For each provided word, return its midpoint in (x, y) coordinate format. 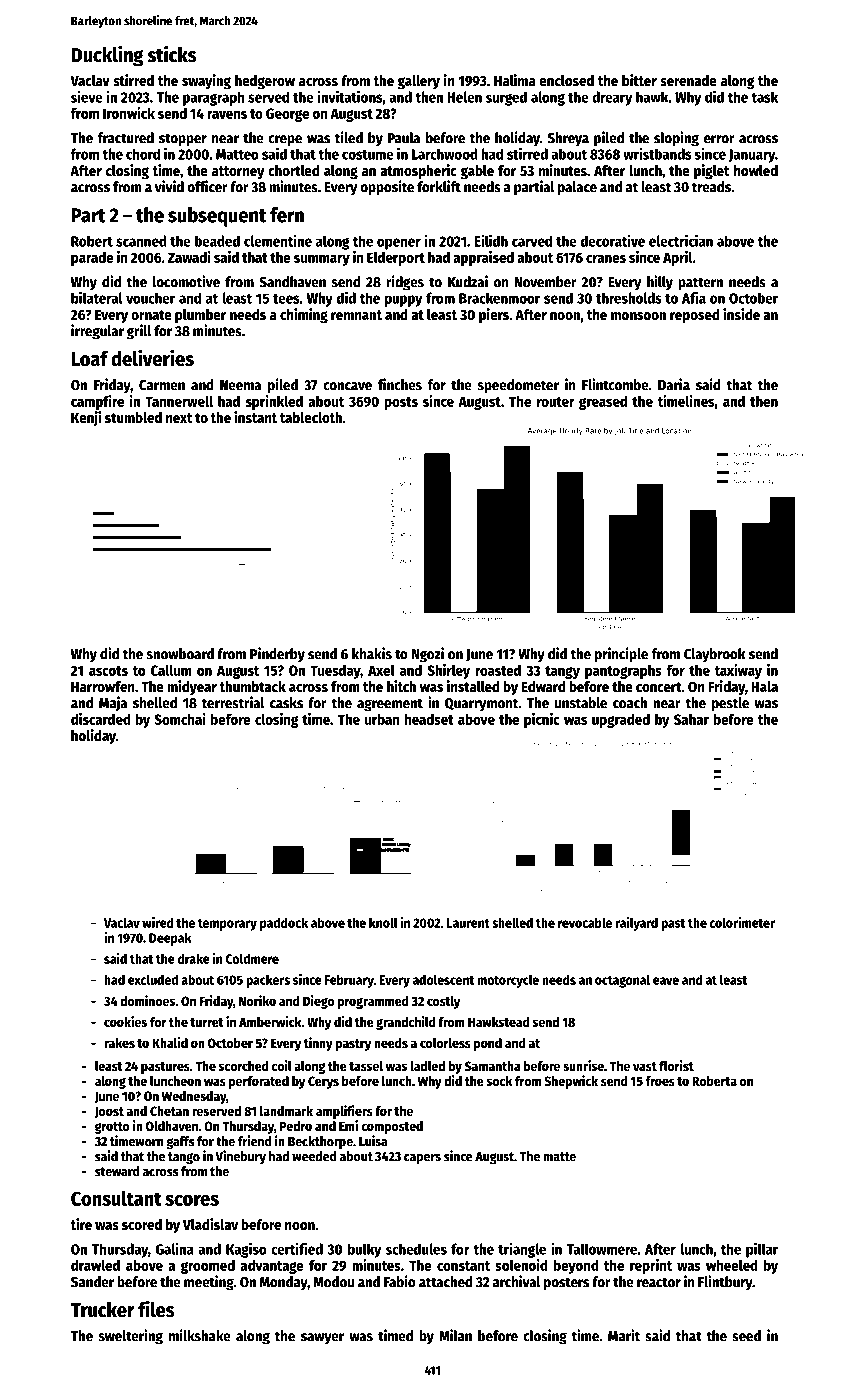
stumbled (133, 417)
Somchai (180, 719)
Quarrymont (481, 705)
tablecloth (311, 417)
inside (741, 314)
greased (603, 403)
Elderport (396, 259)
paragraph (214, 98)
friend (255, 1141)
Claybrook (714, 655)
